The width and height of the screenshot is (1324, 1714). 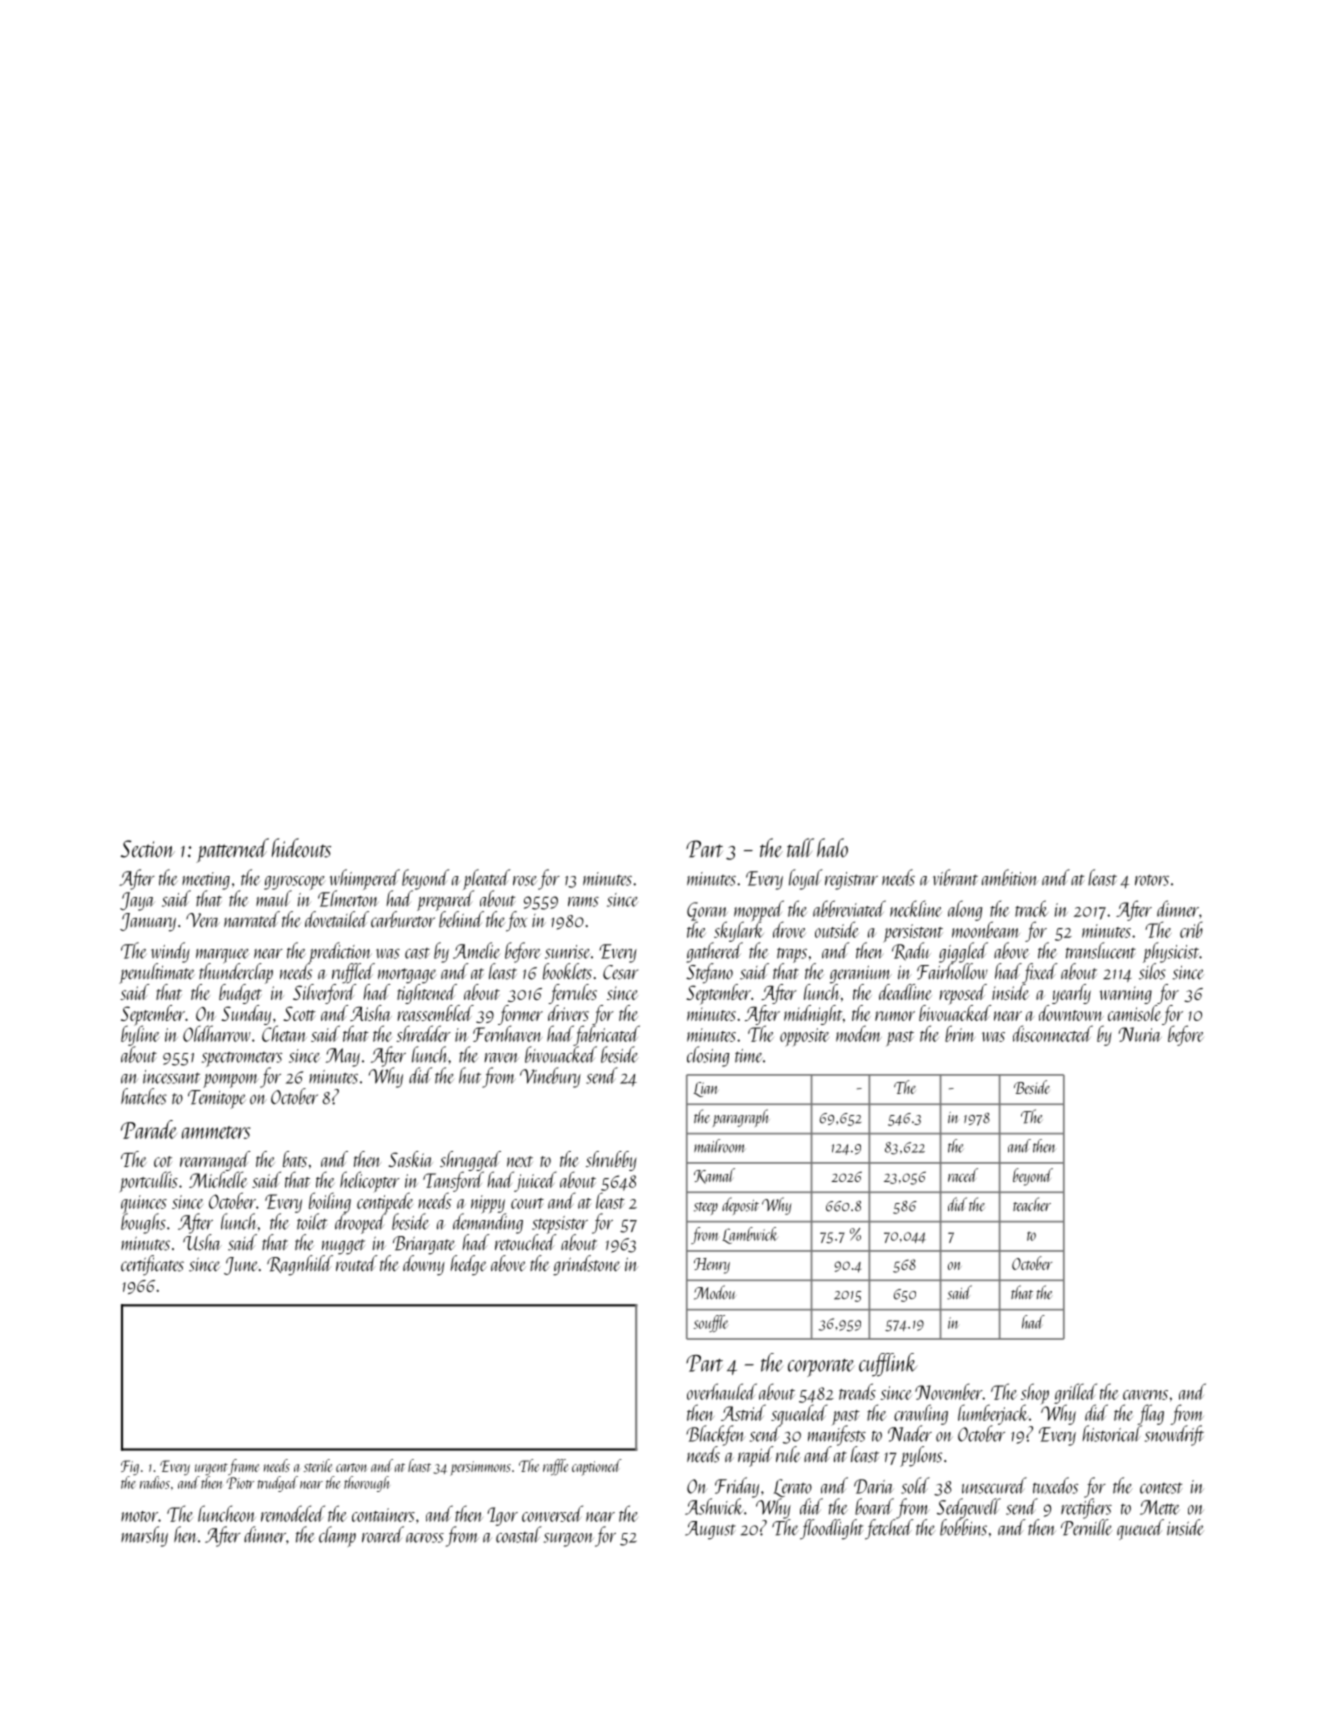 What do you see at coordinates (712, 1266) in the screenshot?
I see `Henry` at bounding box center [712, 1266].
